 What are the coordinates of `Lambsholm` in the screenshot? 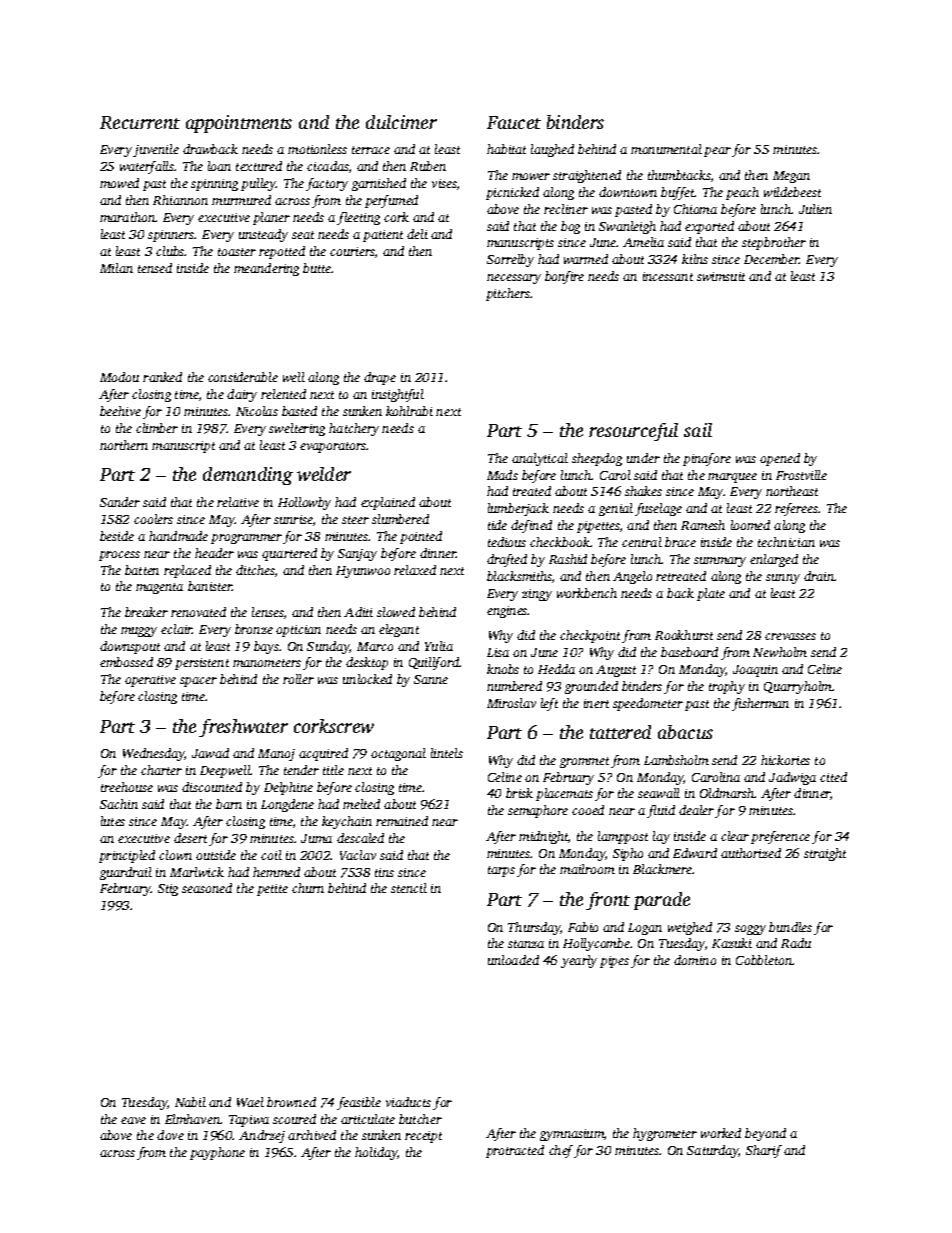 It's located at (676, 760).
